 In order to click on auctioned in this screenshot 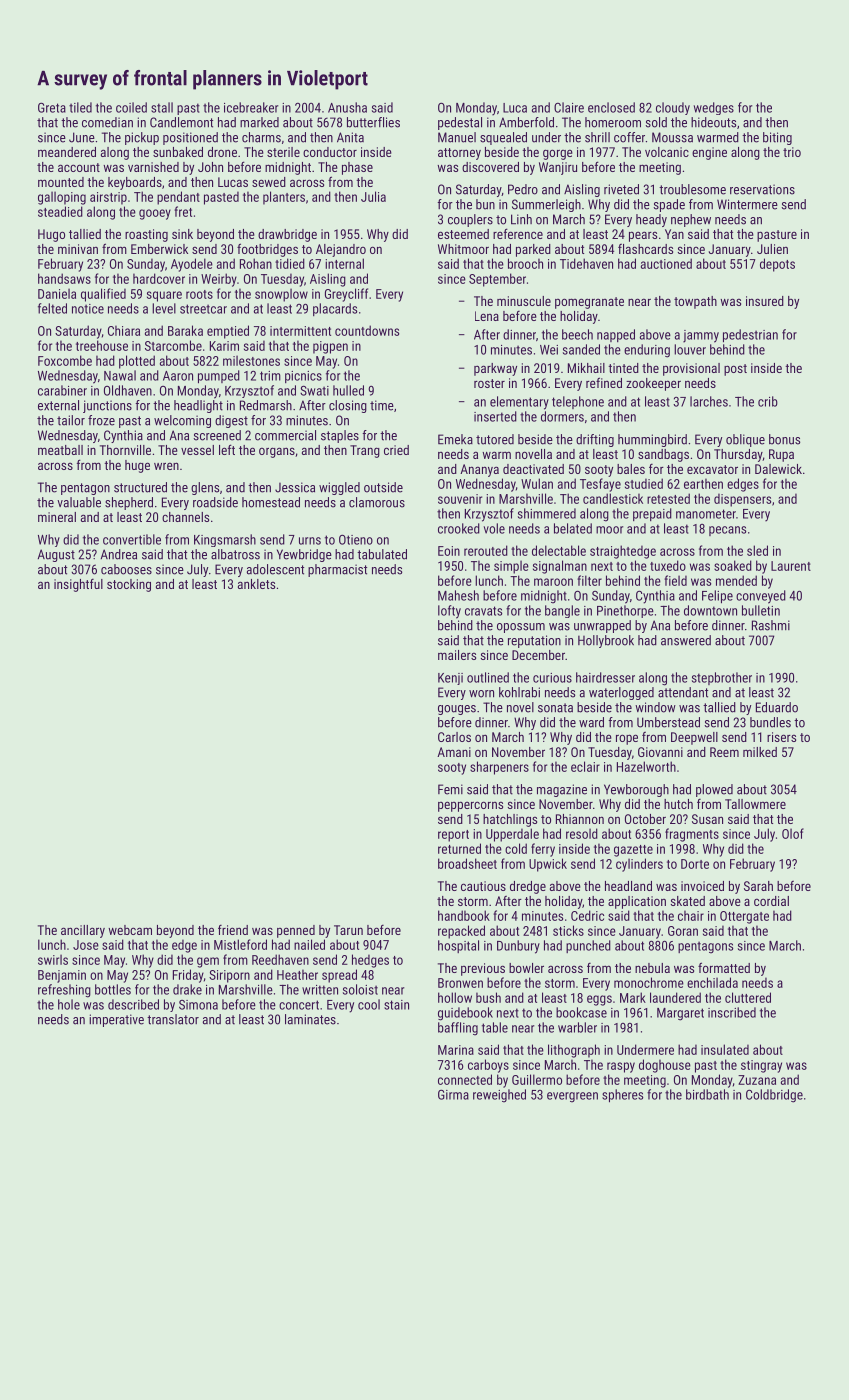, I will do `click(666, 263)`.
